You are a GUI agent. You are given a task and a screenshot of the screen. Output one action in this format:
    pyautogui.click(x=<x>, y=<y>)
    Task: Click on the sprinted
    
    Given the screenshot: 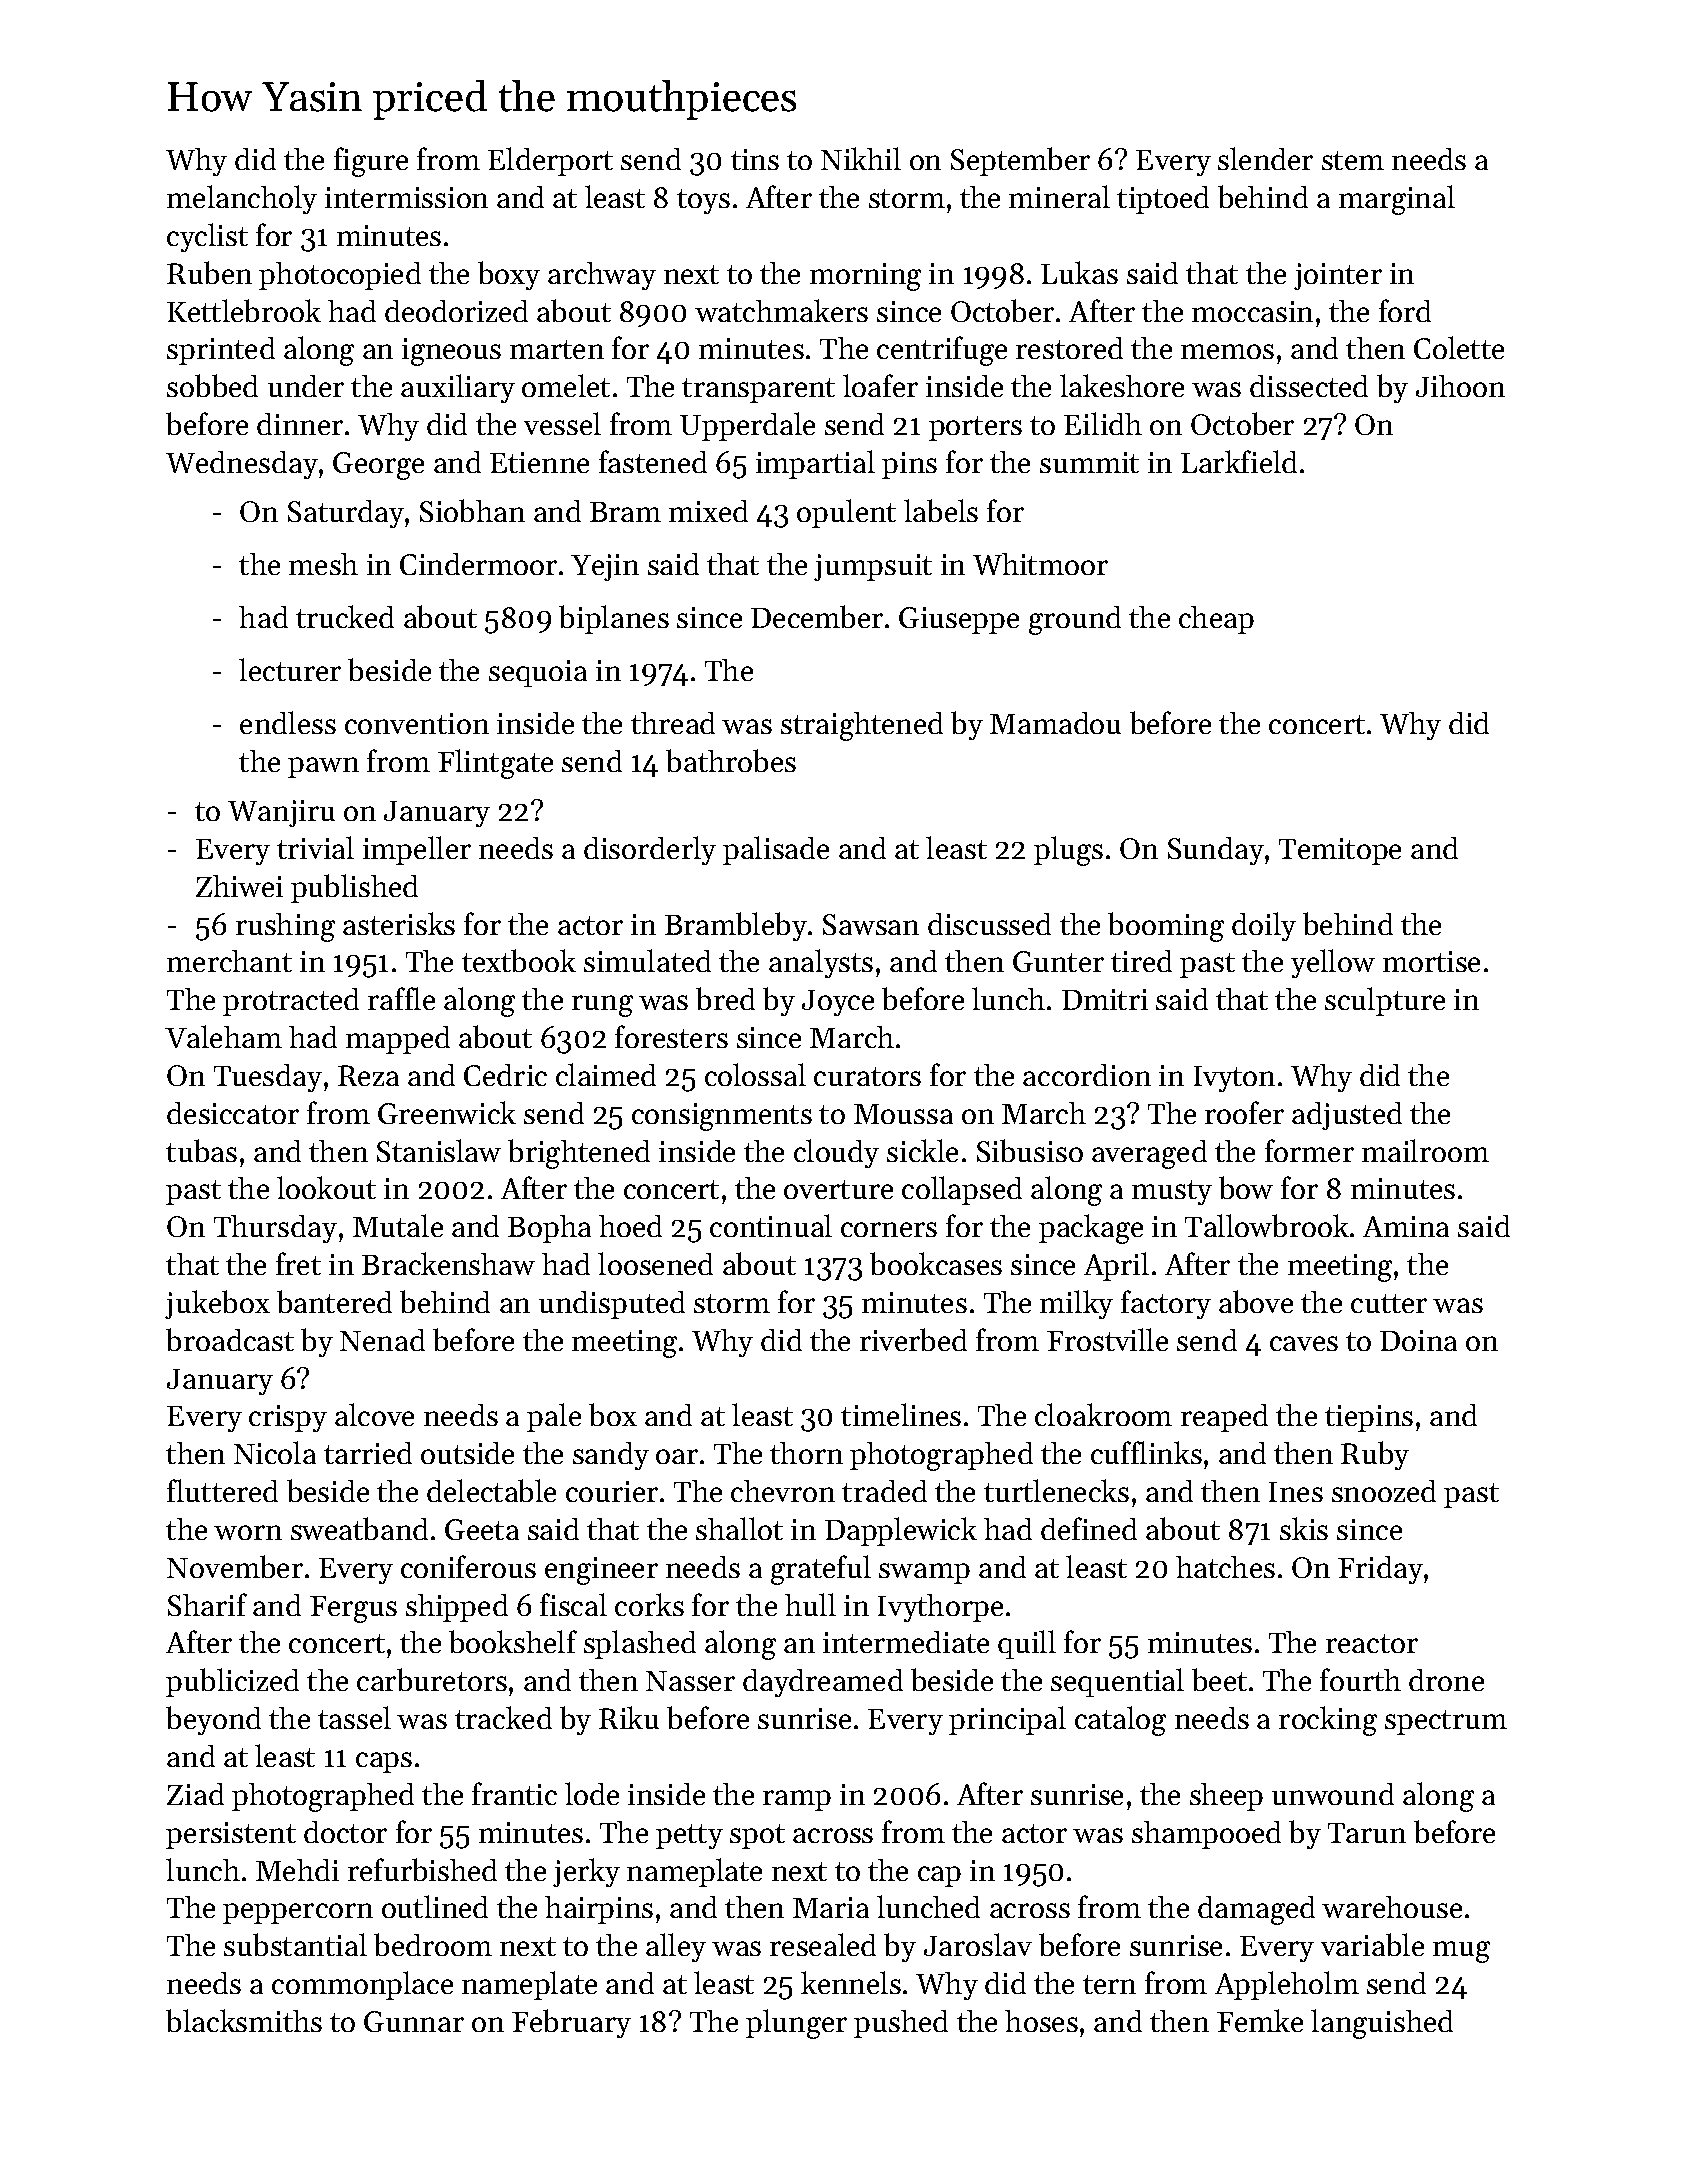 What is the action you would take?
    pyautogui.click(x=221, y=351)
